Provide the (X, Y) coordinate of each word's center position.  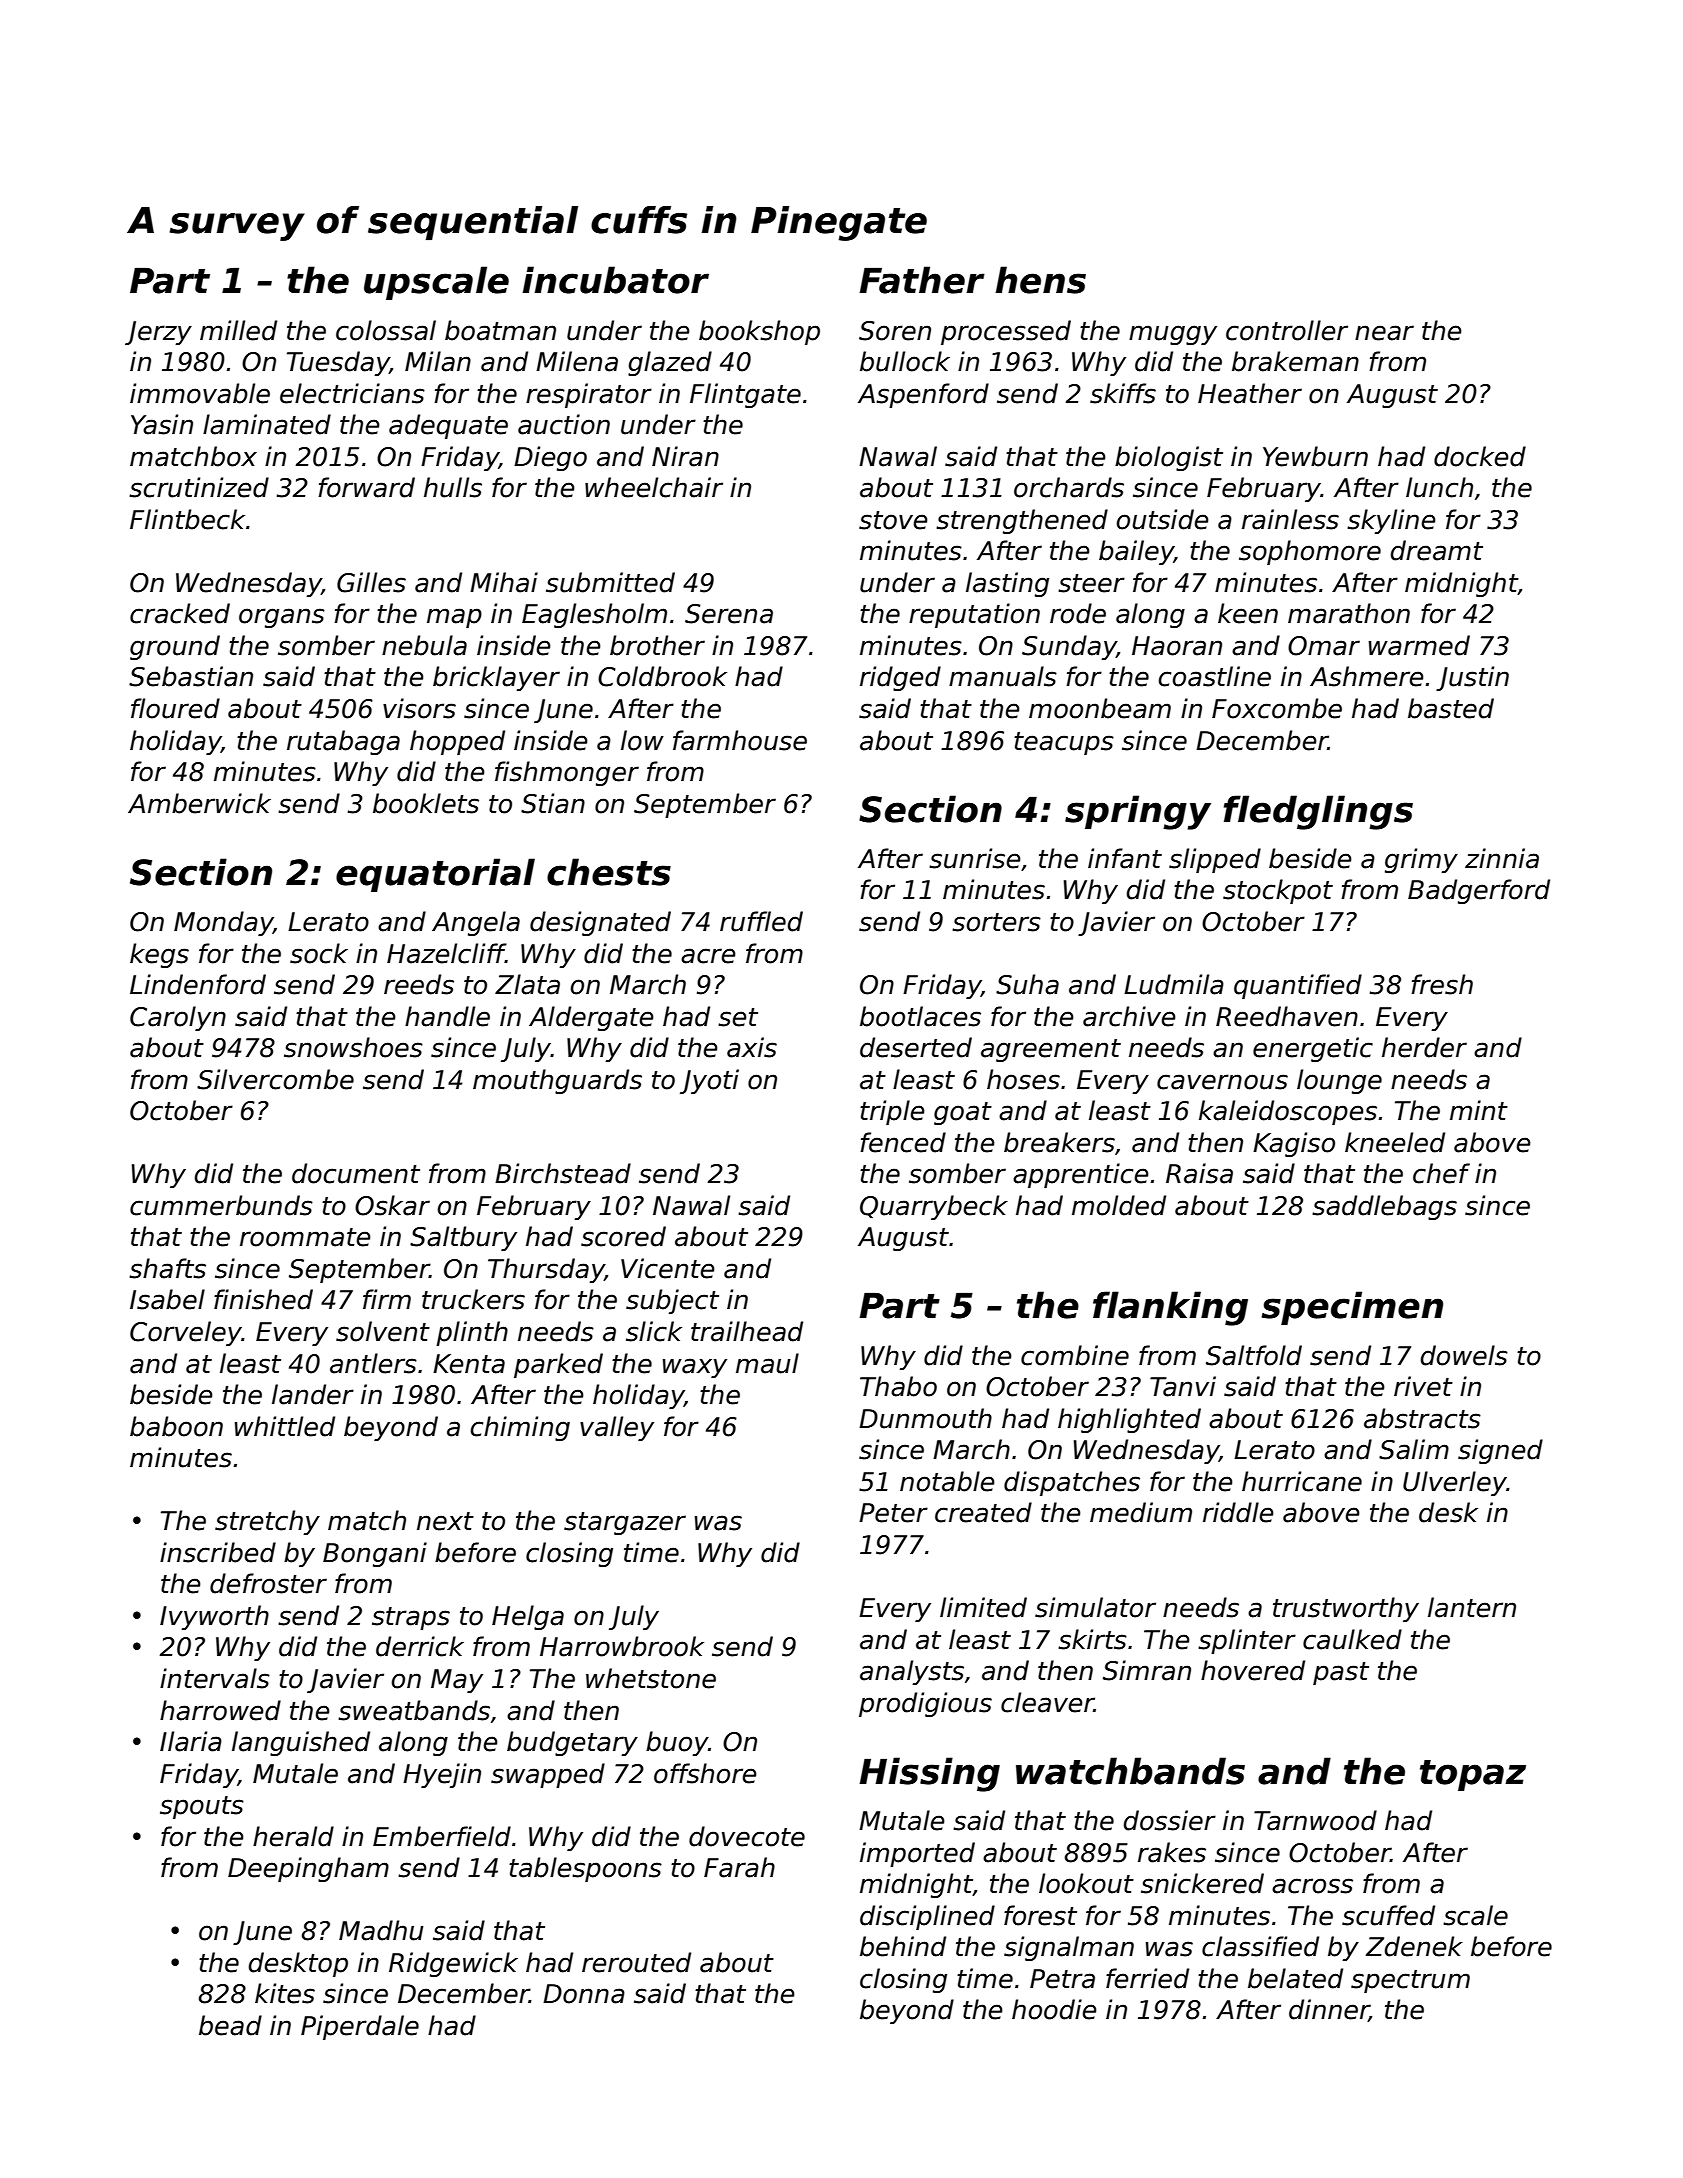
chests (609, 872)
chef (1441, 1173)
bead (230, 2025)
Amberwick (199, 803)
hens (1040, 280)
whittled (285, 1426)
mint (1479, 1110)
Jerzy (158, 333)
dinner (1329, 2010)
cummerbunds (221, 1205)
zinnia (1502, 858)
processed (1006, 332)
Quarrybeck (934, 1207)
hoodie (1054, 2009)
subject (672, 1301)
